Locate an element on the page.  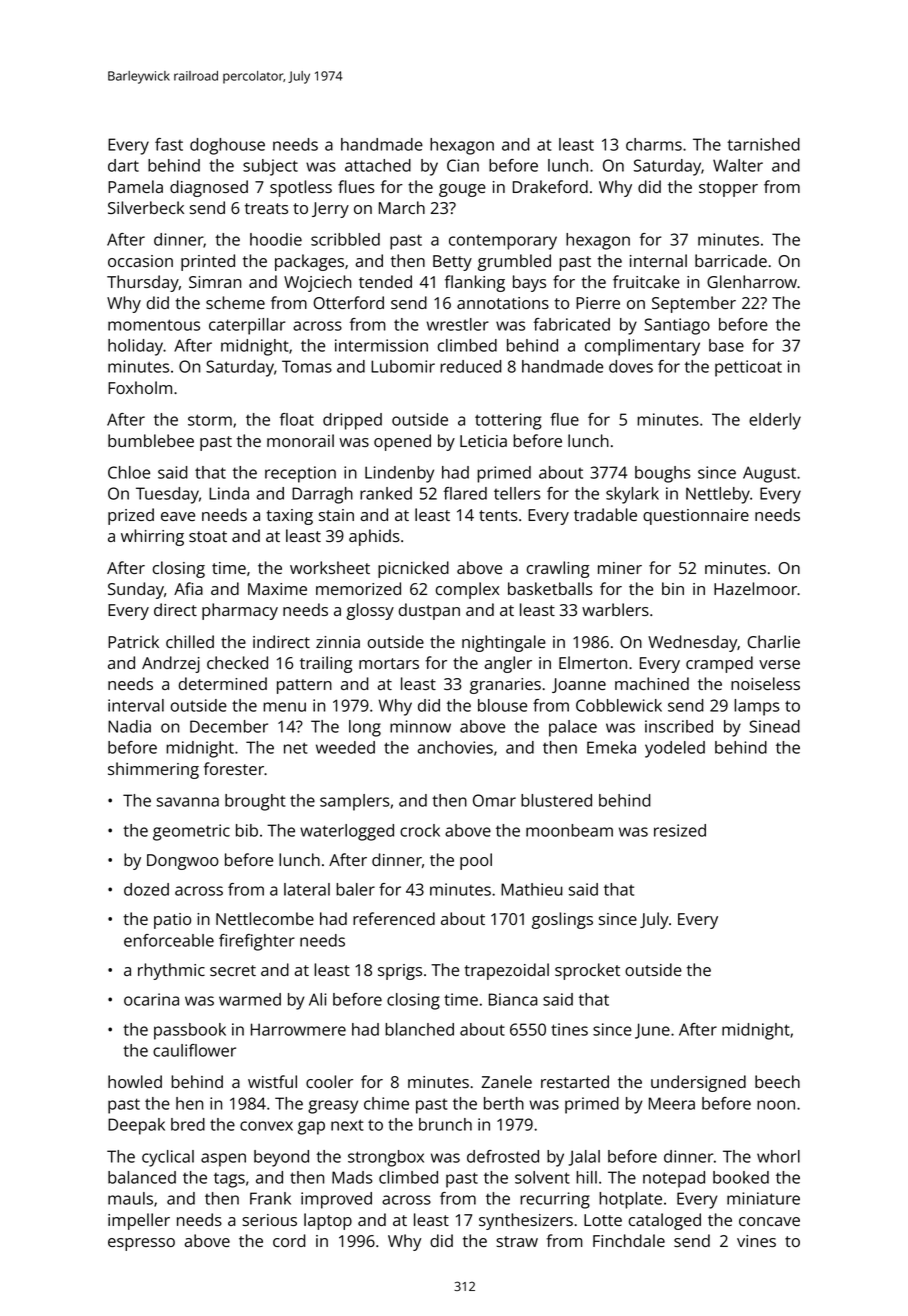
tarnished is located at coordinates (763, 144).
